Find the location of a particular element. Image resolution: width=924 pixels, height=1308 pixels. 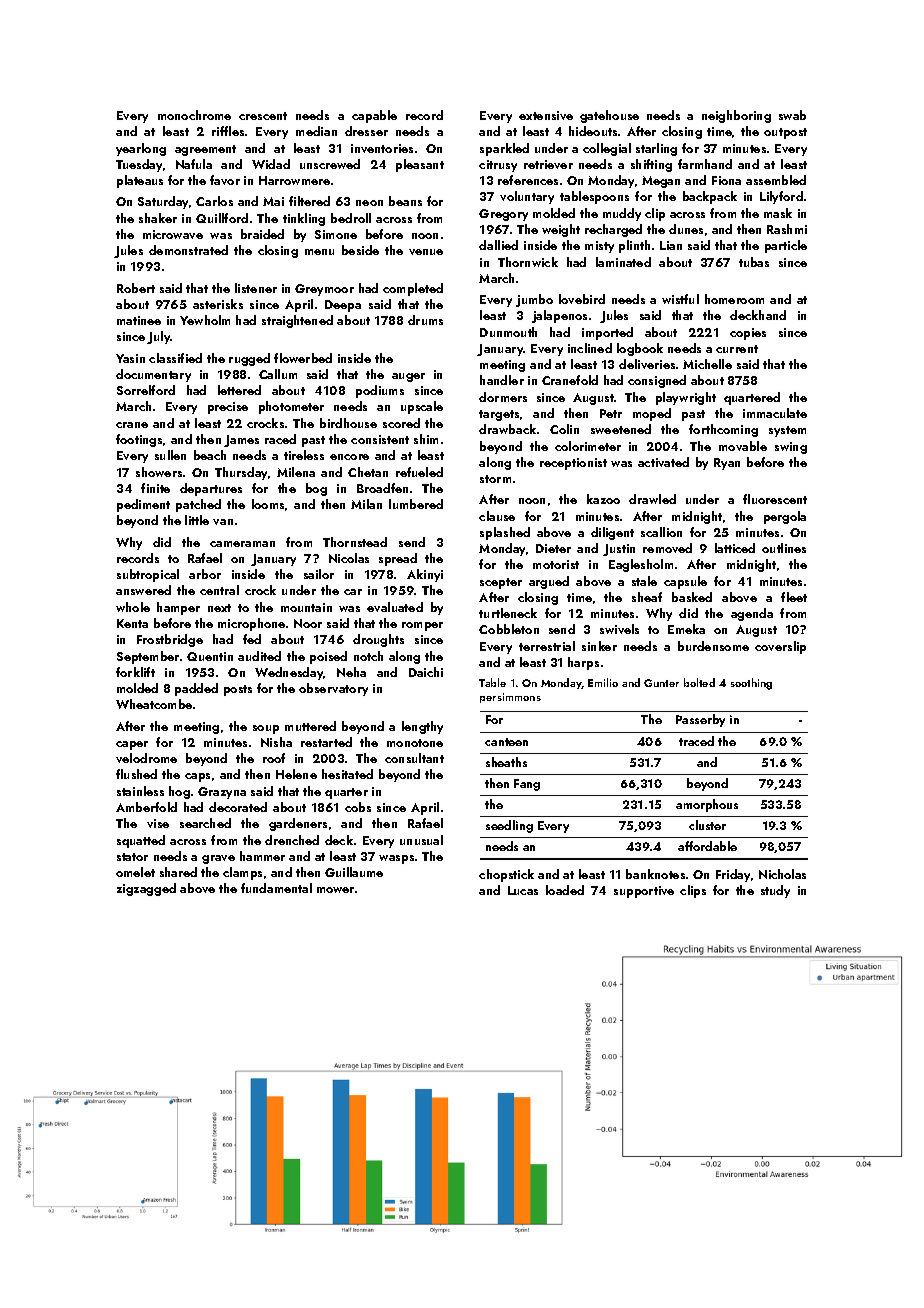

James is located at coordinates (241, 441).
